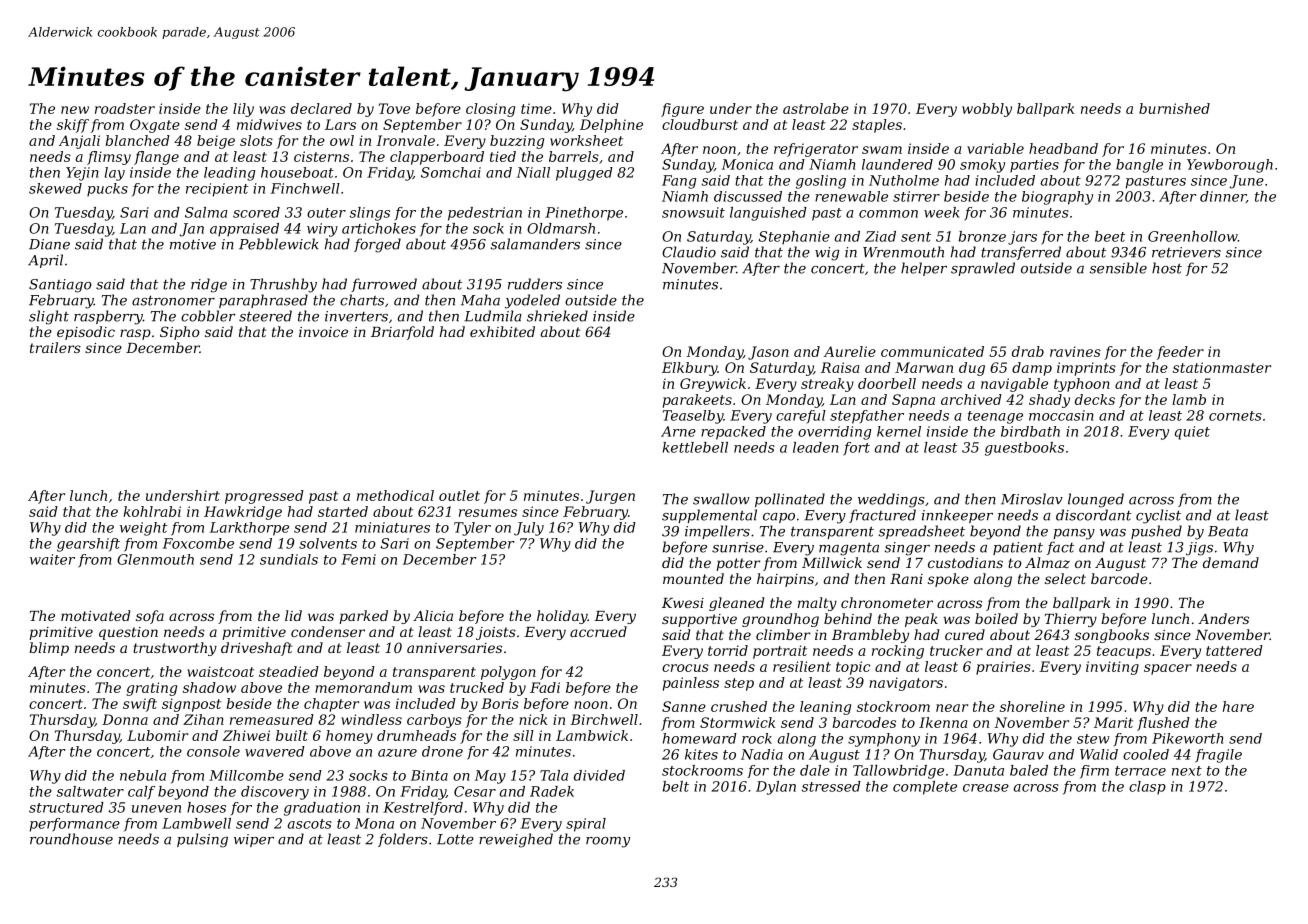 The image size is (1308, 924). Describe the element at coordinates (155, 126) in the page. I see `Oxgate` at that location.
